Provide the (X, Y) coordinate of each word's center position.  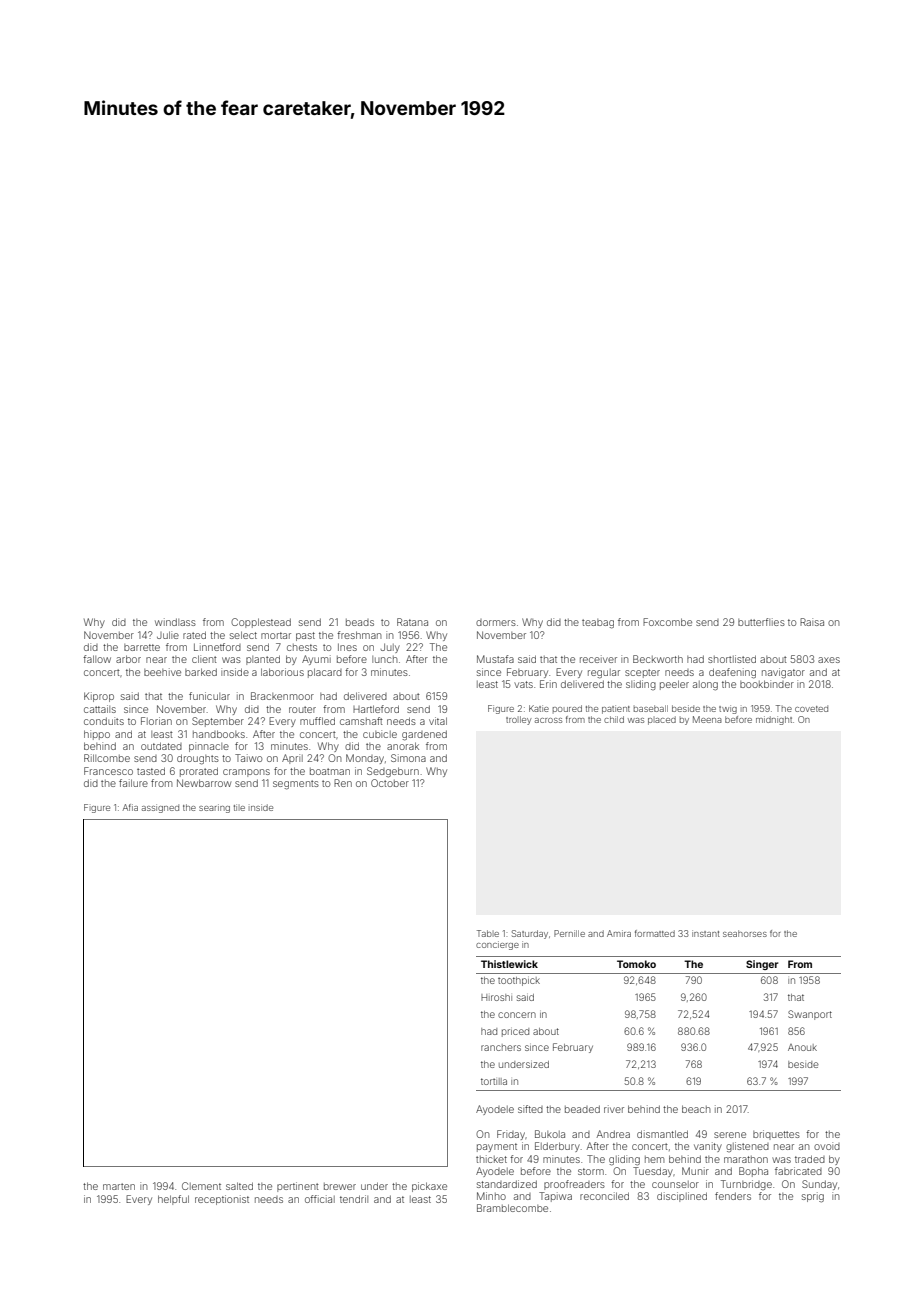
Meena (707, 719)
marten (119, 1186)
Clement (201, 1186)
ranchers (501, 1047)
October (390, 783)
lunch (385, 659)
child (614, 719)
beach (696, 1109)
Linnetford (217, 647)
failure (133, 783)
